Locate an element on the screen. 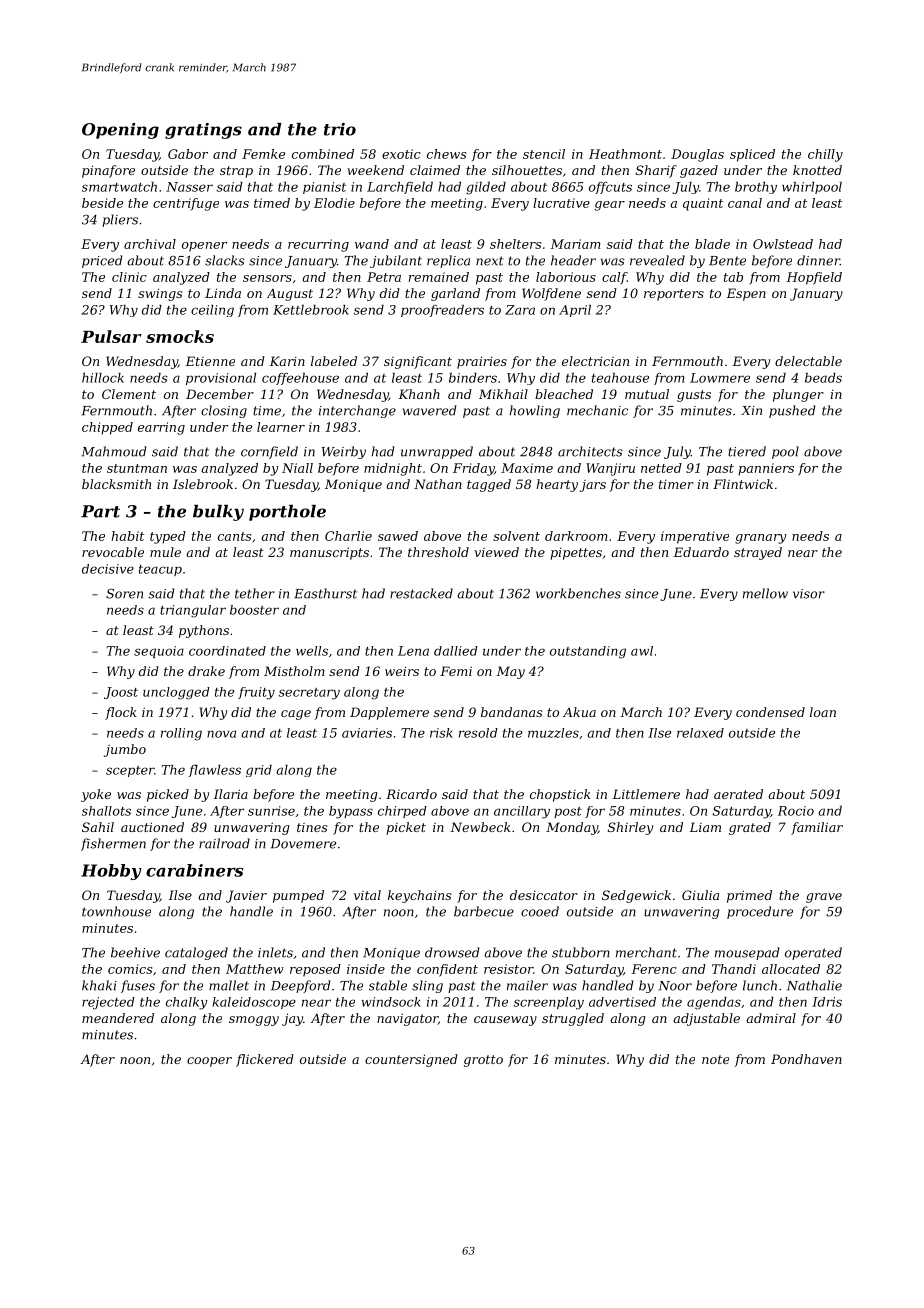 This screenshot has height=1308, width=924. trio is located at coordinates (340, 129).
